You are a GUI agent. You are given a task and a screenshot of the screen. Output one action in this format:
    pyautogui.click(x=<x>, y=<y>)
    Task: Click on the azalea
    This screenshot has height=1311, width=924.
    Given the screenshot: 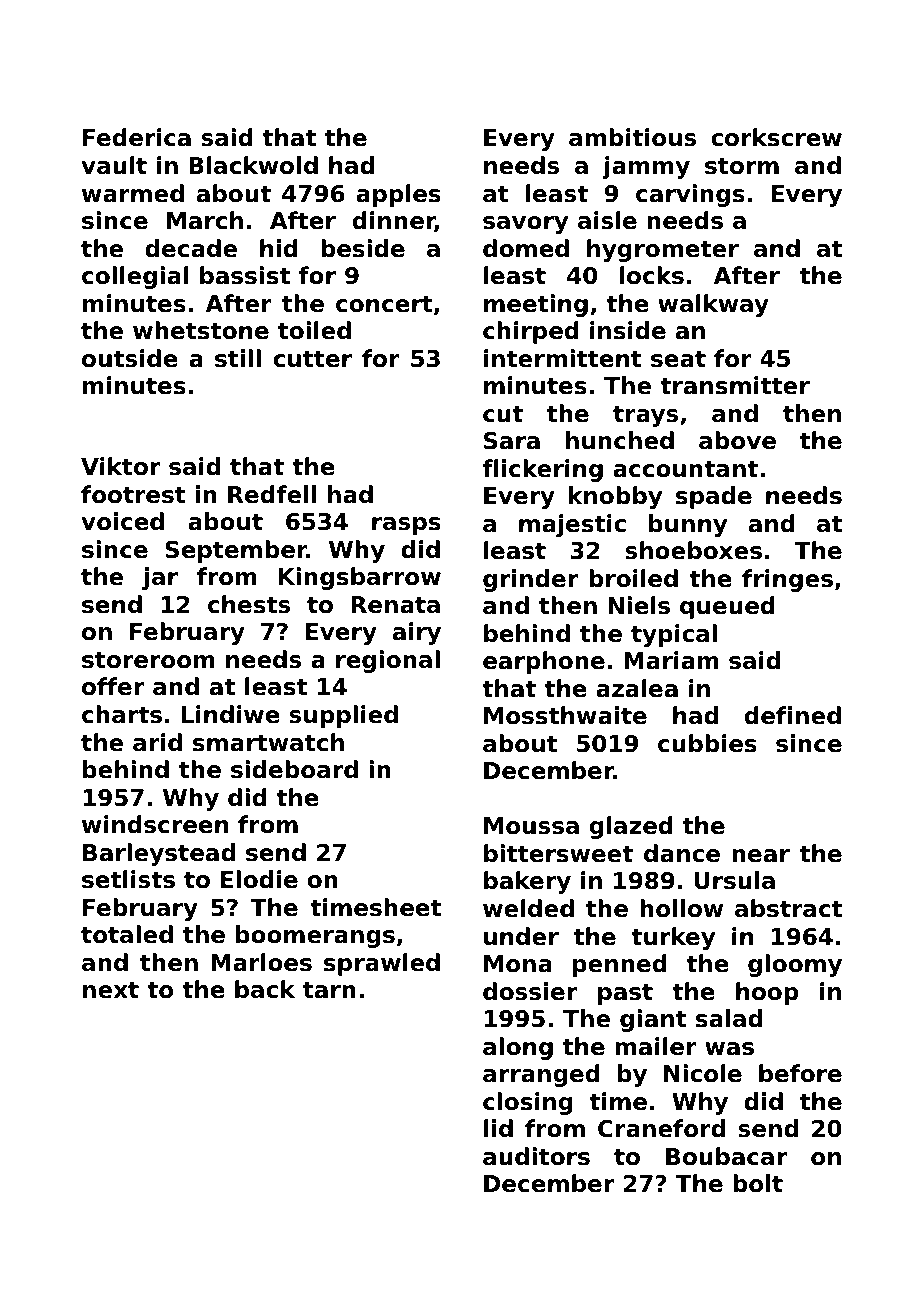 What is the action you would take?
    pyautogui.click(x=637, y=688)
